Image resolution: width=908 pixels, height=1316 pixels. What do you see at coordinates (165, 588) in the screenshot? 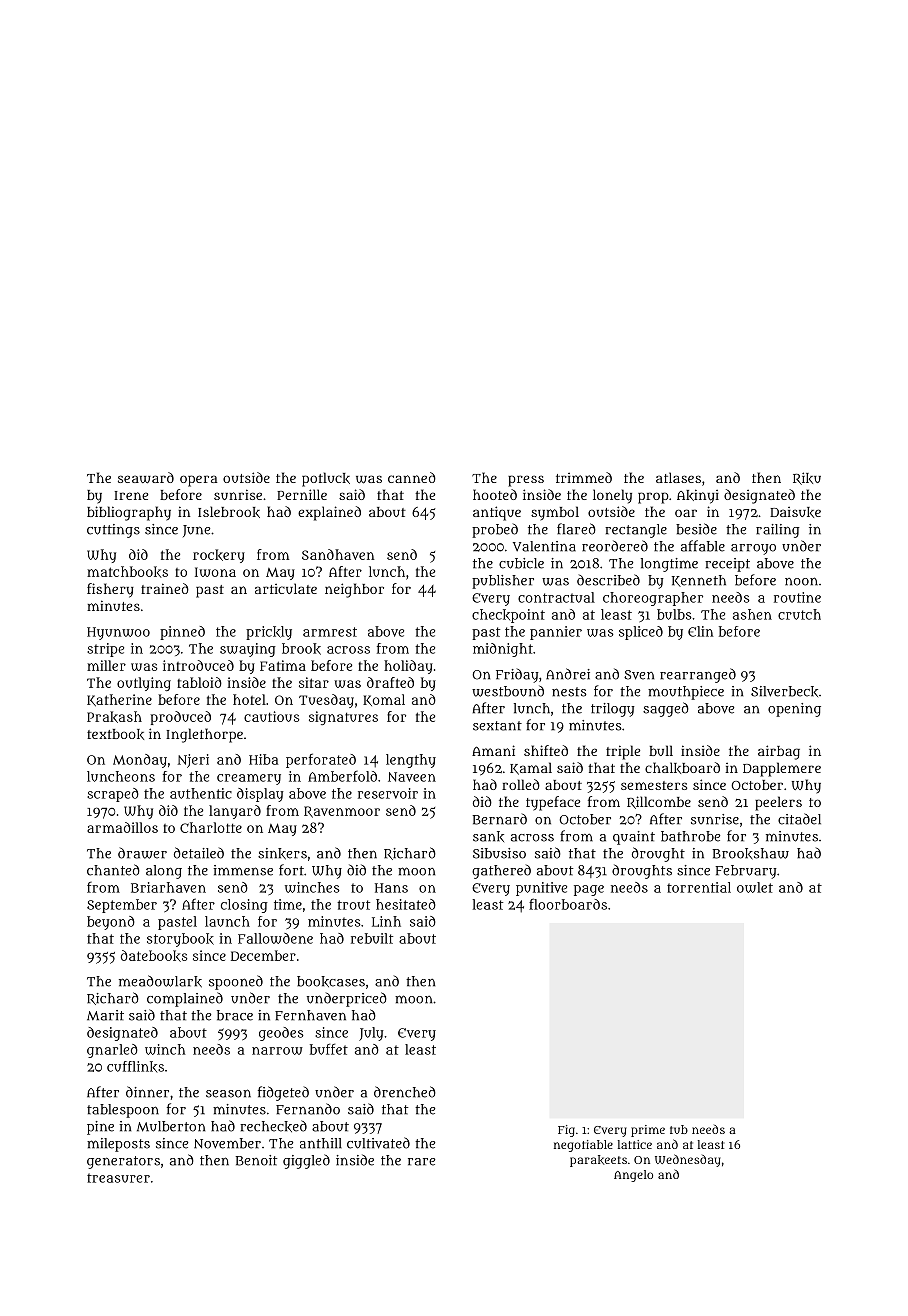
I see `trained` at bounding box center [165, 588].
